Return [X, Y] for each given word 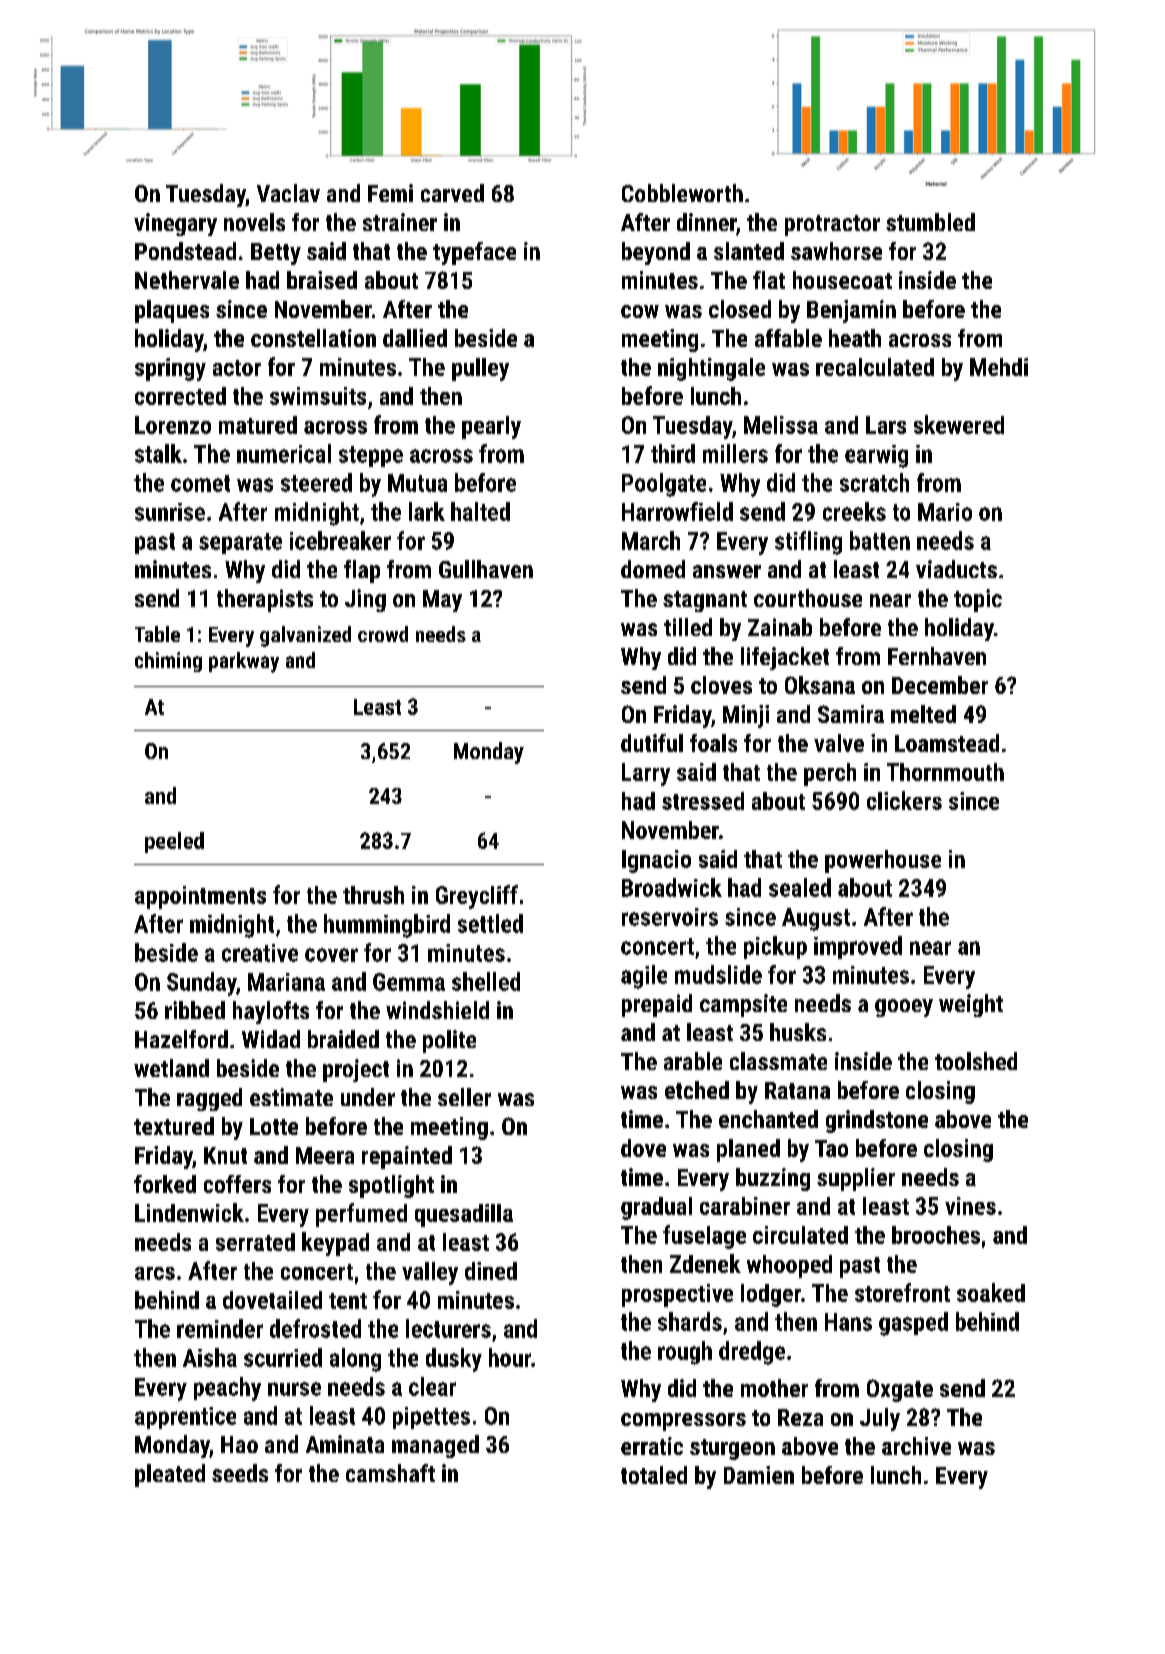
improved [858, 947]
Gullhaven [486, 569]
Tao [831, 1148]
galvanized [305, 636]
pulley [480, 369]
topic [978, 600]
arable [693, 1061]
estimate [291, 1097]
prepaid [657, 1005]
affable [788, 338]
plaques [172, 311]
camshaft [390, 1473]
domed [653, 569]
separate [240, 543]
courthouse [808, 598]
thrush [373, 895]
